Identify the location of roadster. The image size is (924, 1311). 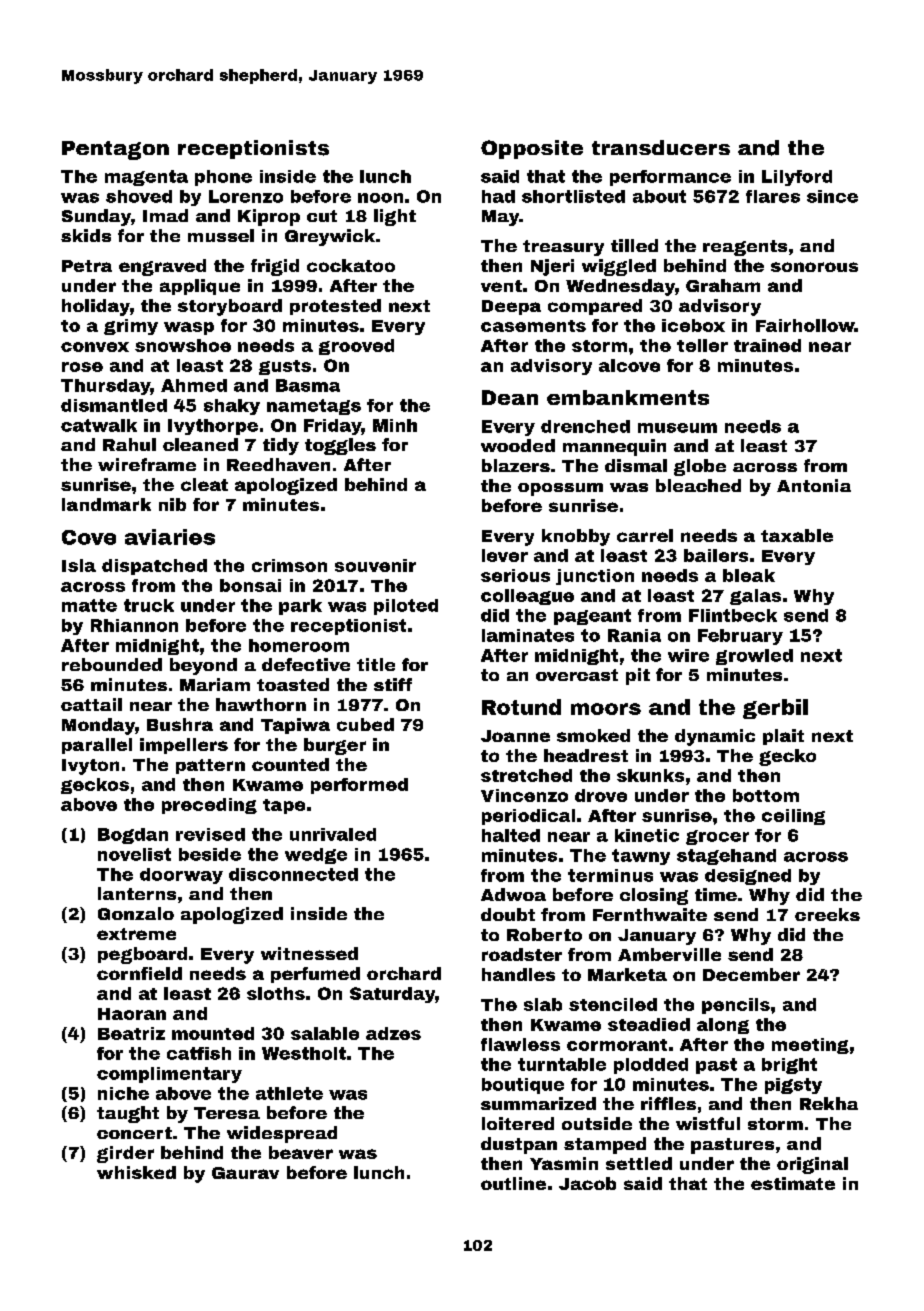
(522, 954).
